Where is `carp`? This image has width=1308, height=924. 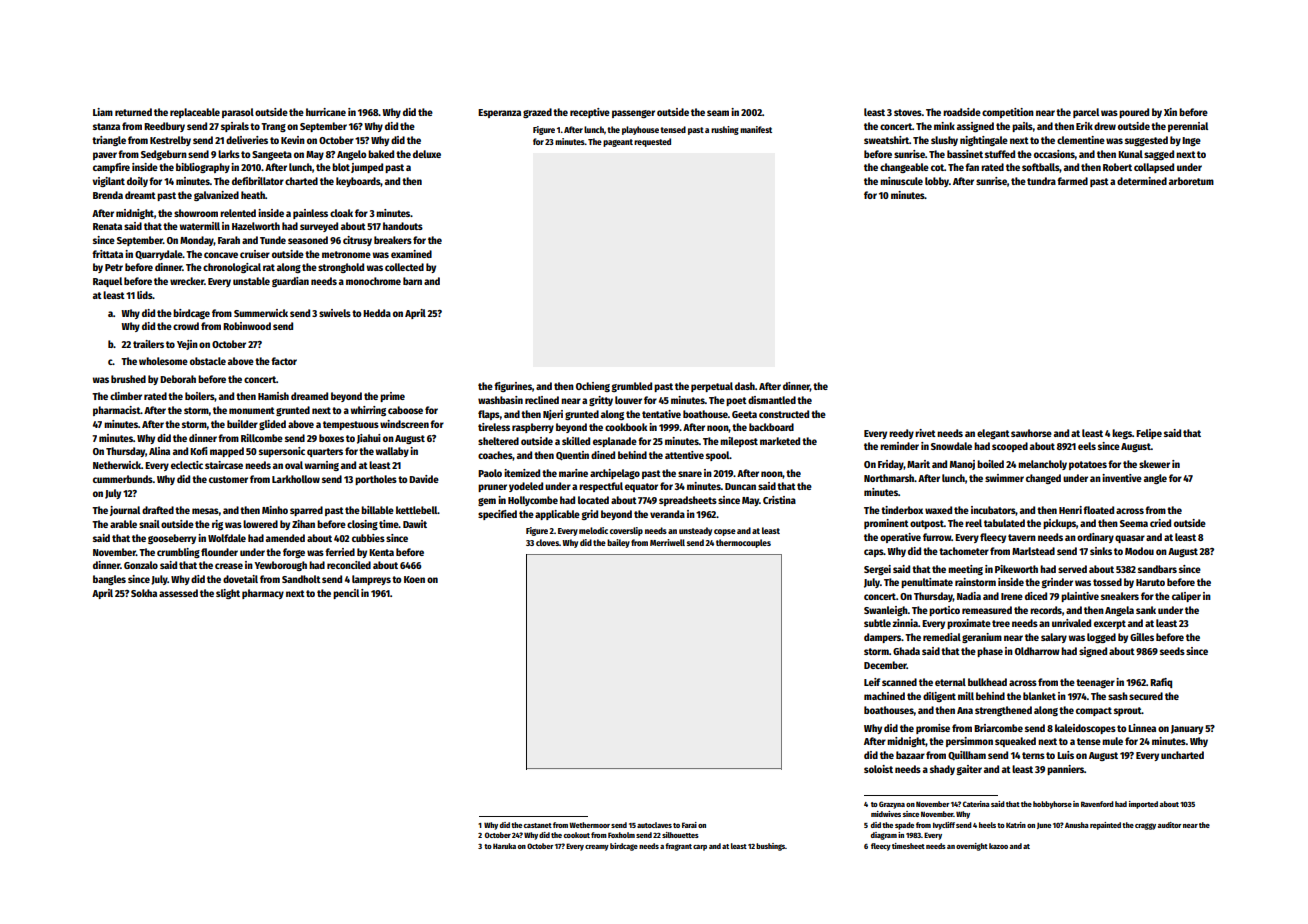
carp is located at coordinates (700, 848).
